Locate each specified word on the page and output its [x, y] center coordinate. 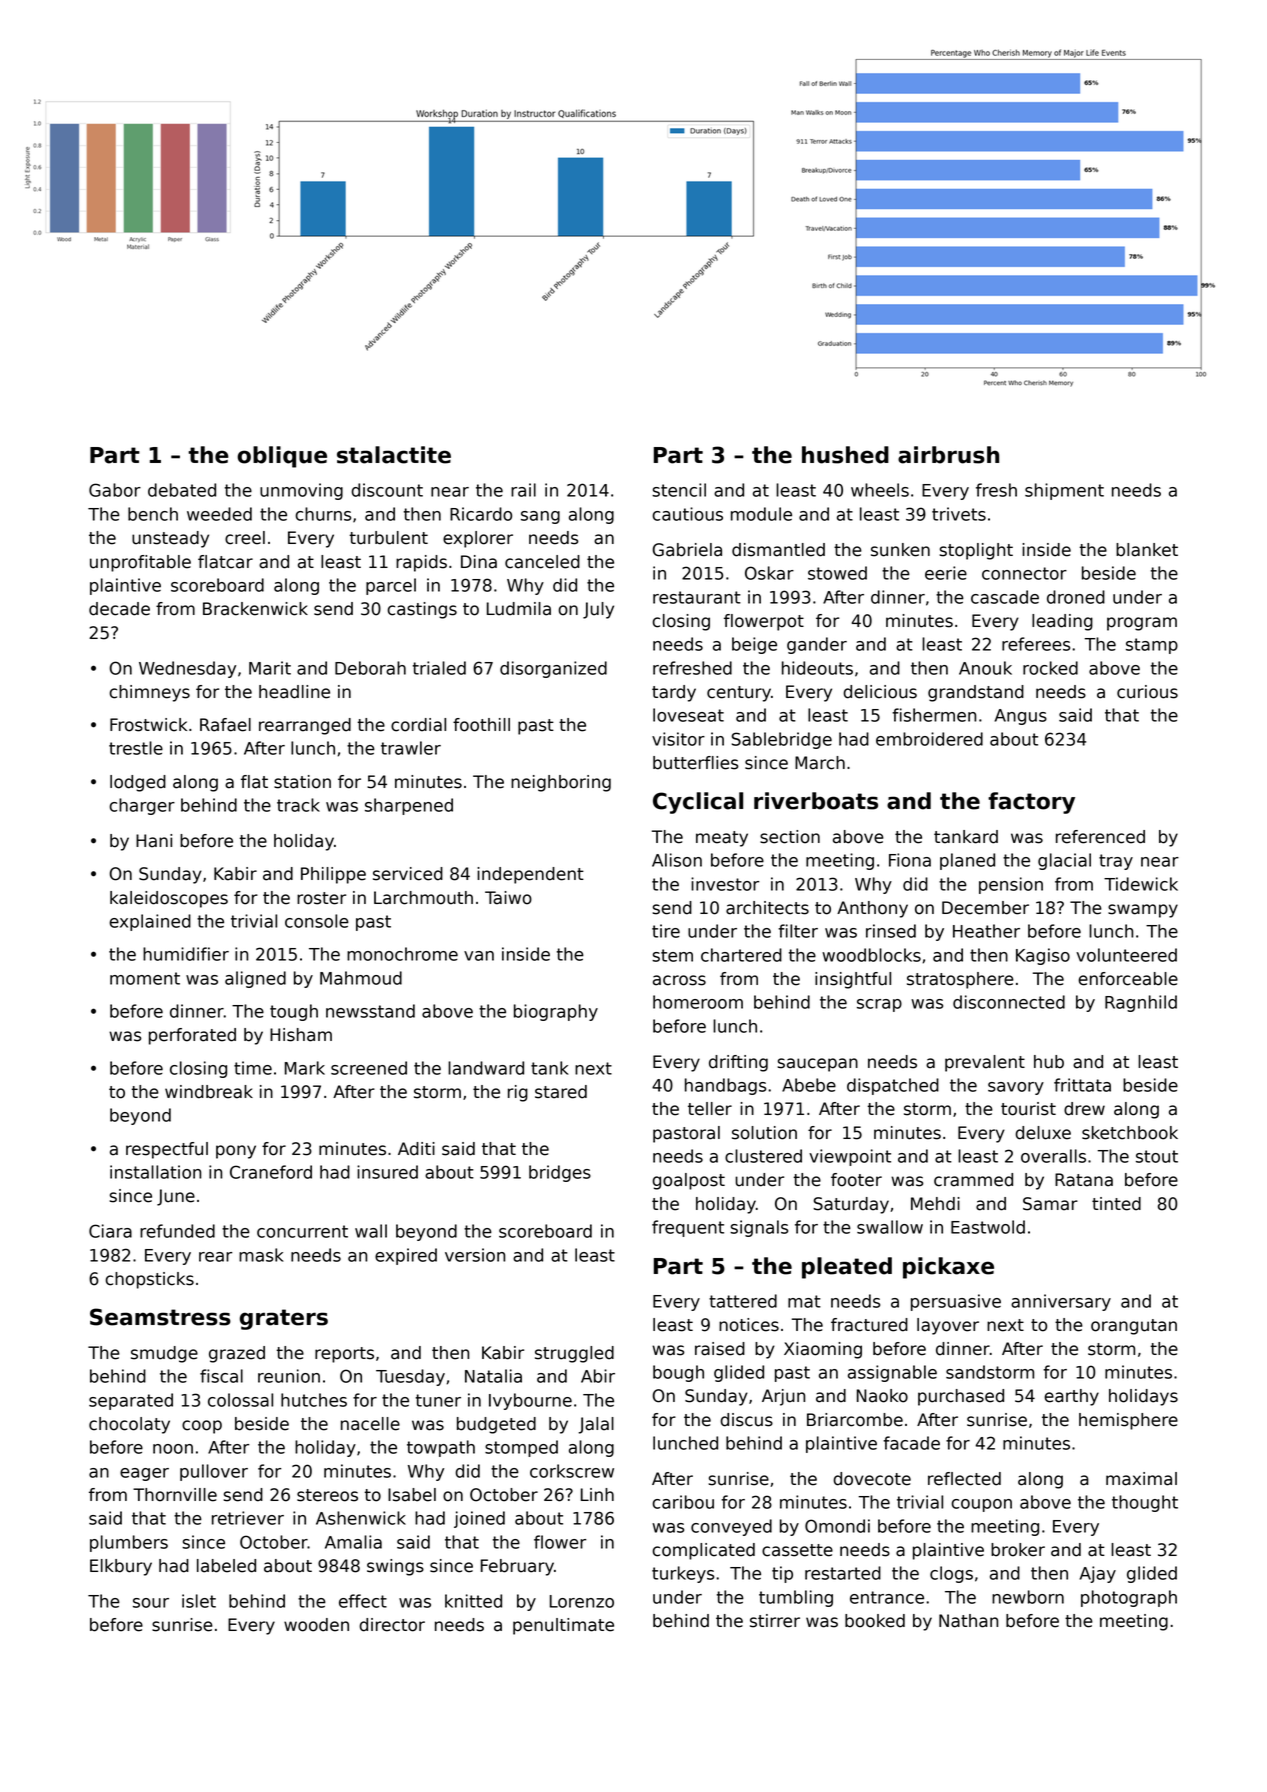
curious [1147, 692]
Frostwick [148, 725]
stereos [327, 1495]
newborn [1028, 1597]
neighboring [561, 783]
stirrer [775, 1621]
